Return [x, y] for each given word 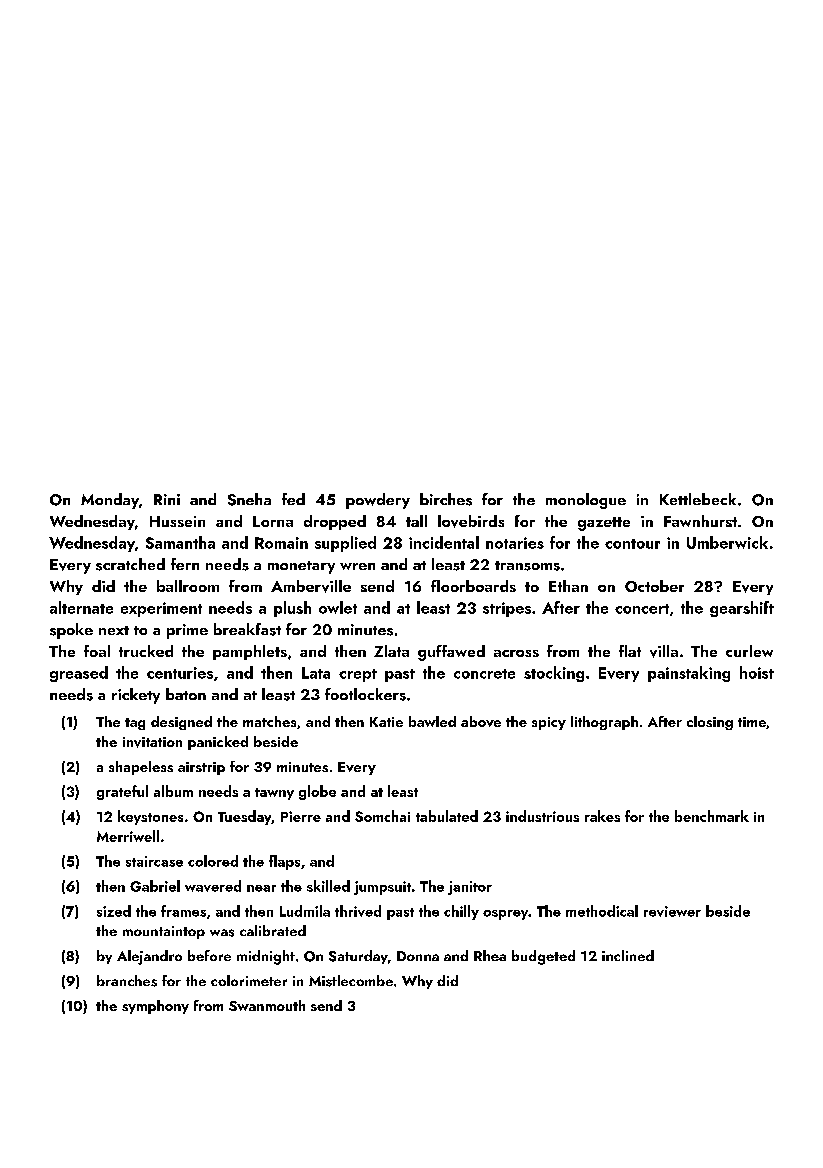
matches [269, 721]
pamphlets [250, 652]
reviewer [672, 911]
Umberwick [727, 542]
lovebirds [471, 521]
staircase [154, 861]
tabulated [447, 816]
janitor [470, 888]
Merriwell [128, 836]
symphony [155, 1007]
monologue [586, 501]
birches [446, 499]
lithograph [604, 723]
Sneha [249, 499]
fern [185, 564]
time [752, 722]
